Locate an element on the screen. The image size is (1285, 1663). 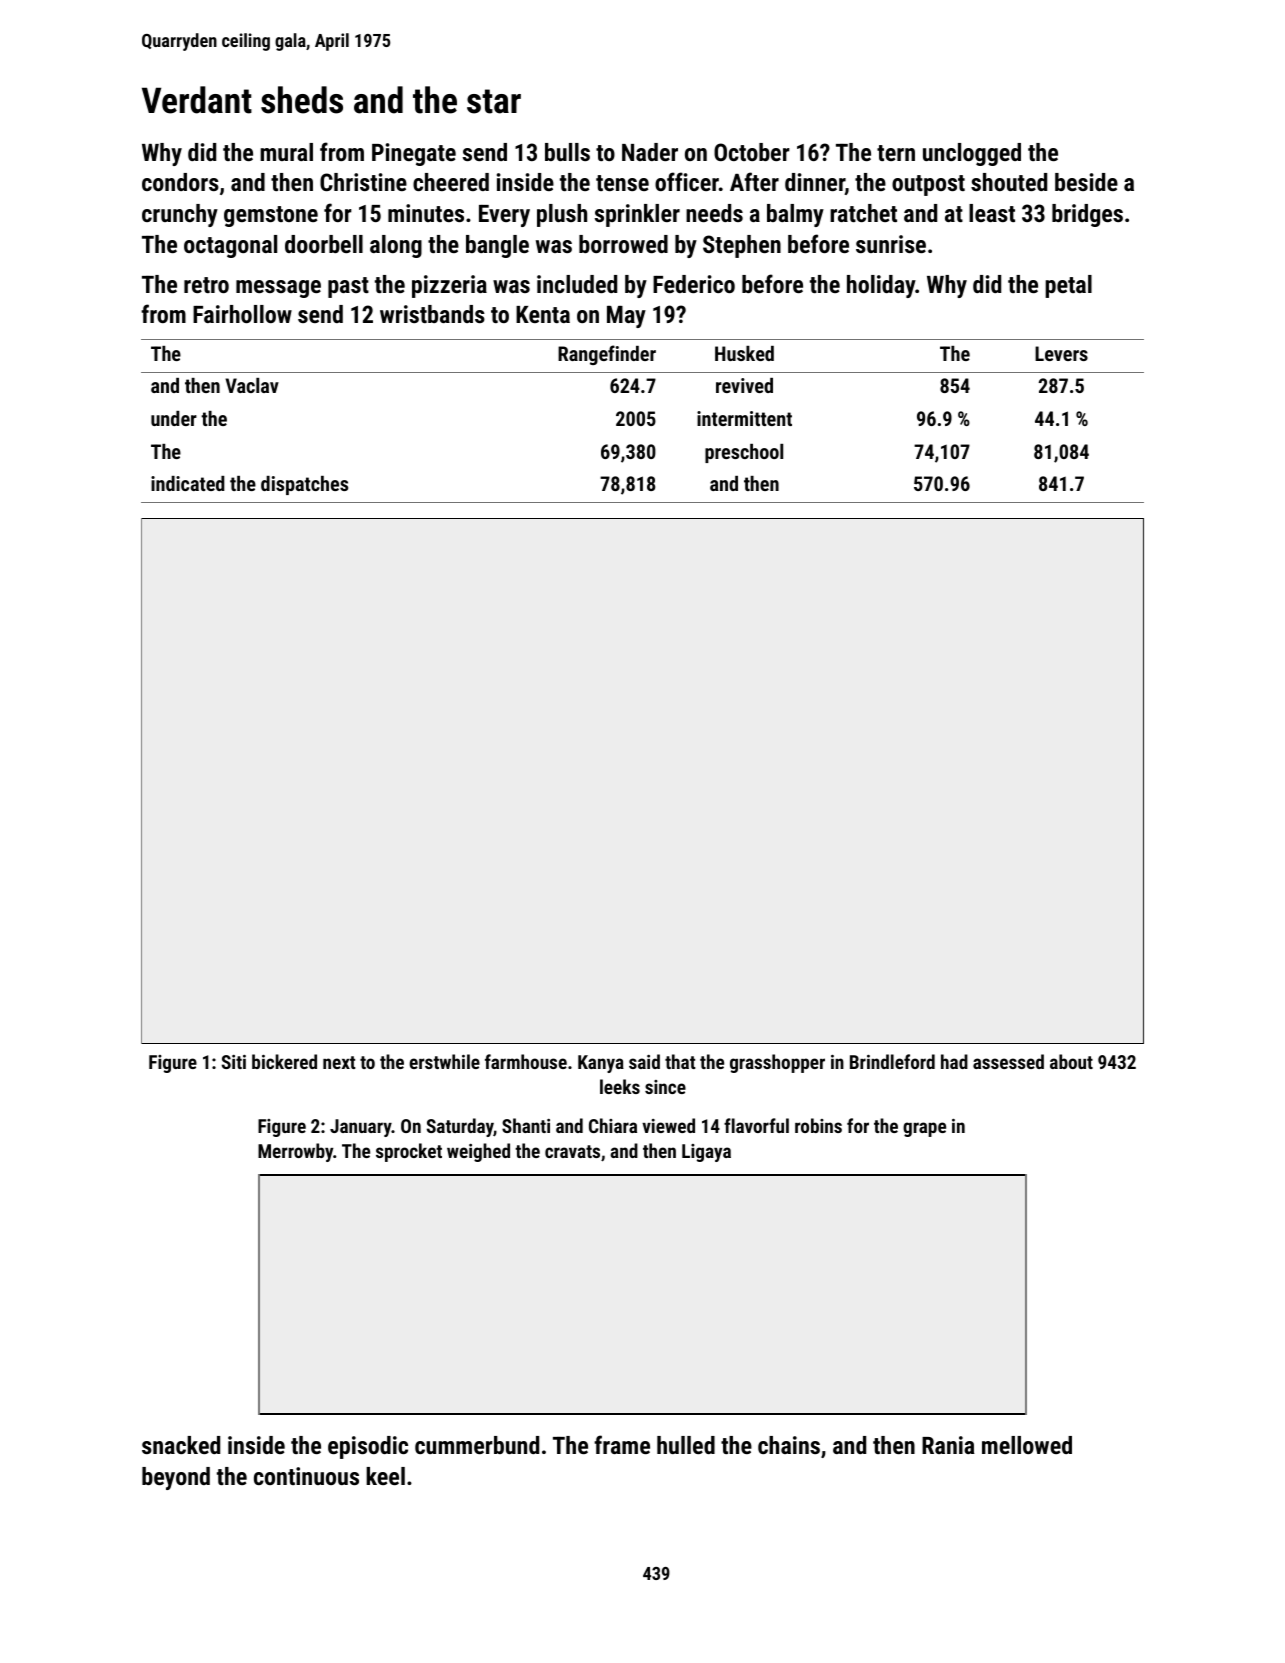
Levers is located at coordinates (1061, 353).
